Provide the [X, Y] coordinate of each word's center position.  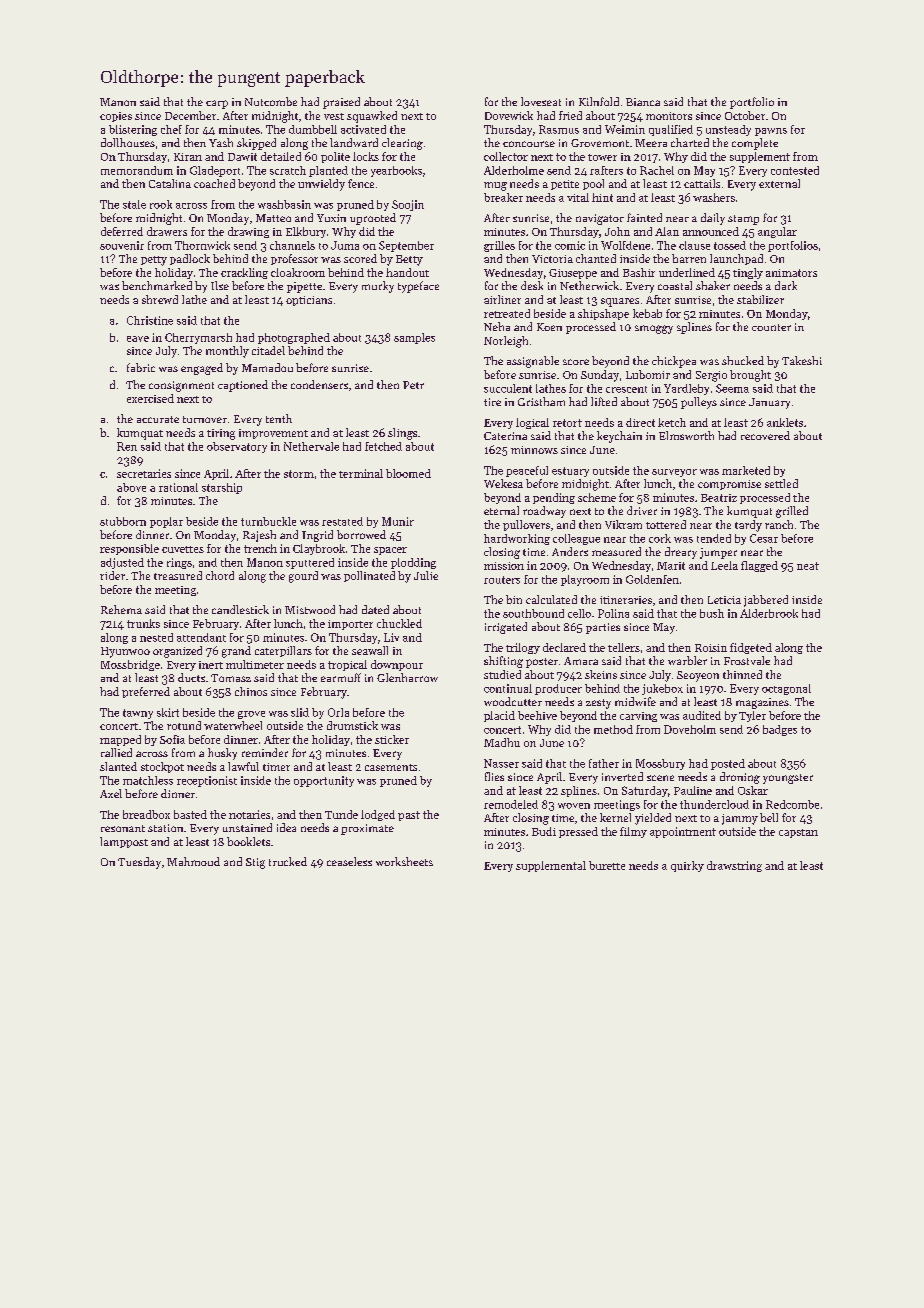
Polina [613, 613]
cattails [702, 183]
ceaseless [349, 861]
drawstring [734, 866]
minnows [534, 450]
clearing [402, 144]
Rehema [121, 609]
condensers [319, 384]
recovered [765, 435]
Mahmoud [193, 861]
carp [217, 104]
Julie [426, 575]
